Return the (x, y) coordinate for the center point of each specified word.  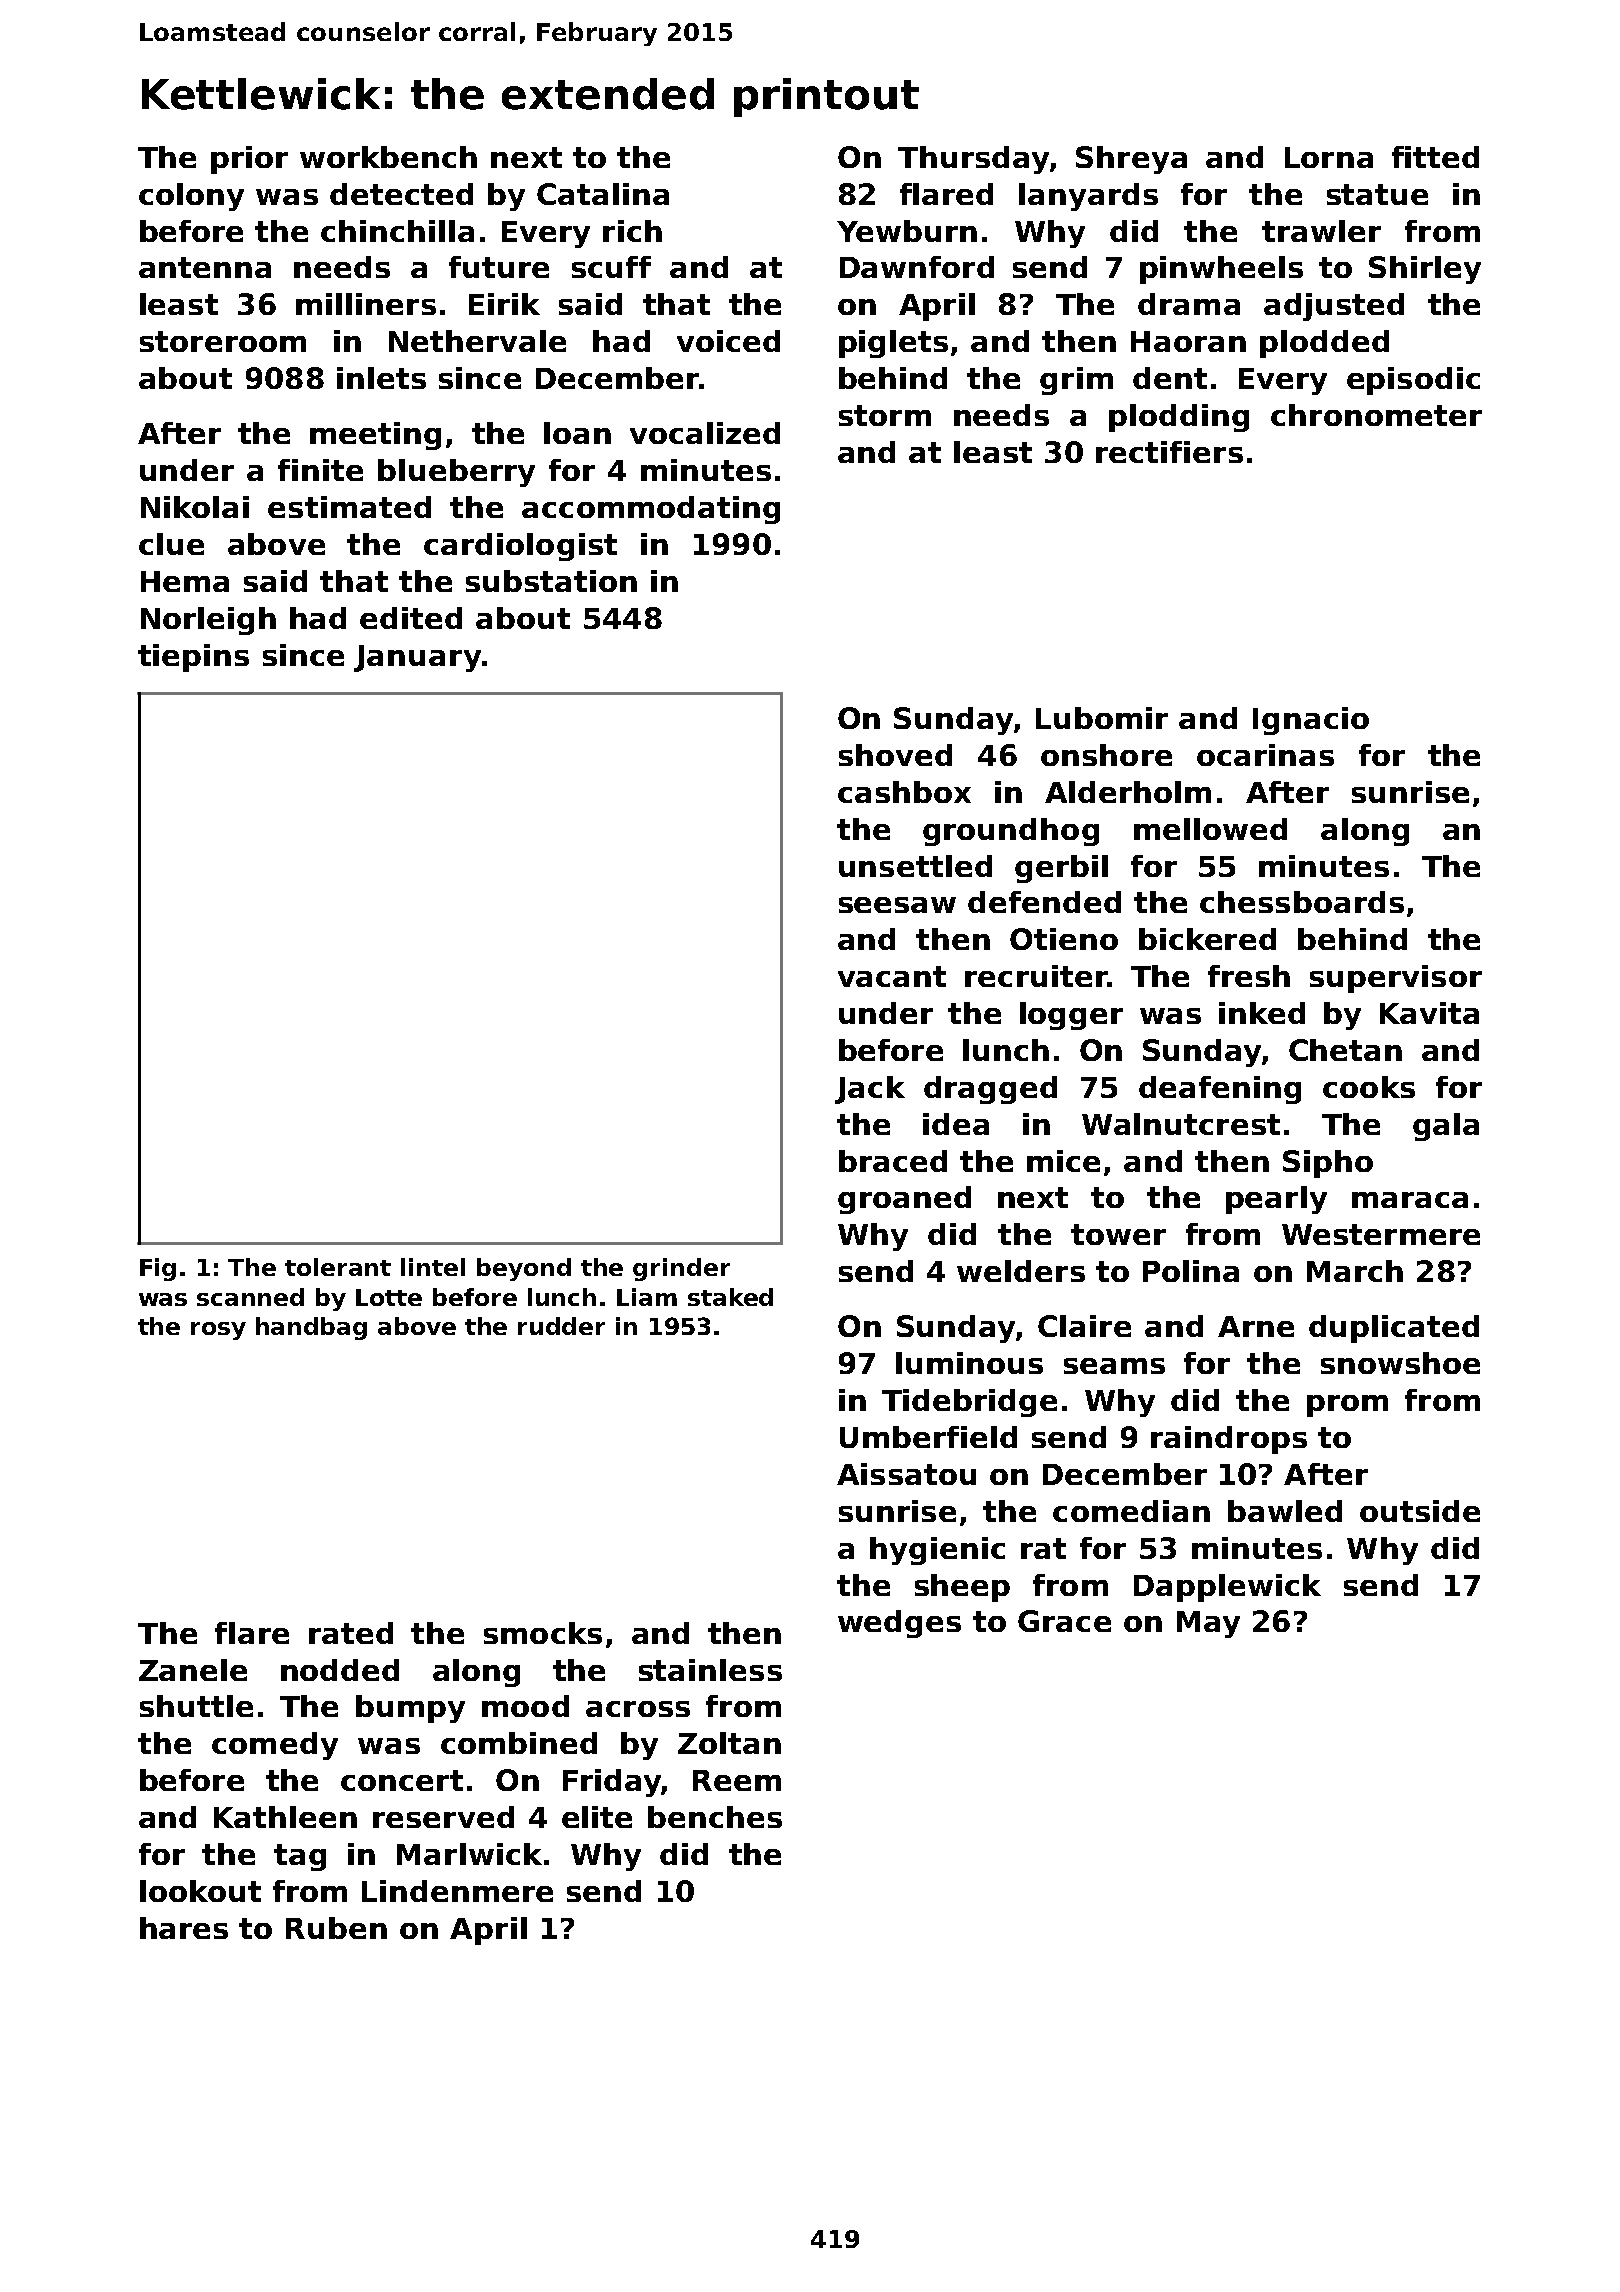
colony (191, 197)
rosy (218, 1331)
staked (730, 1297)
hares (184, 1928)
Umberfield (928, 1437)
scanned (250, 1297)
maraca (1410, 1200)
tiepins (193, 658)
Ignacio (1311, 721)
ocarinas (1265, 755)
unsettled (915, 866)
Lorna (1329, 157)
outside (1420, 1511)
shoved (895, 755)
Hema (185, 581)
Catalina (603, 194)
